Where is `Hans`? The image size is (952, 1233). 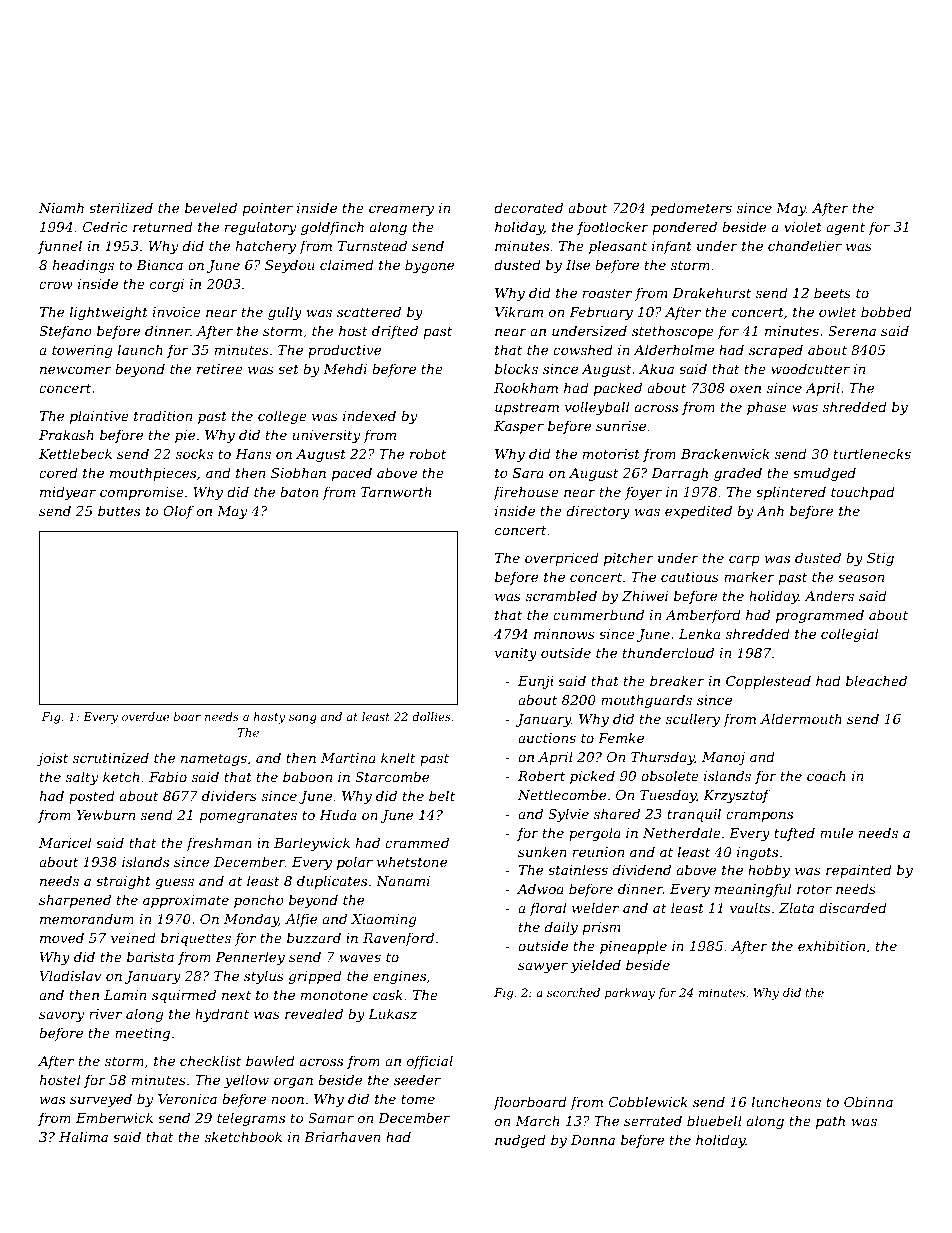
Hans is located at coordinates (253, 454).
